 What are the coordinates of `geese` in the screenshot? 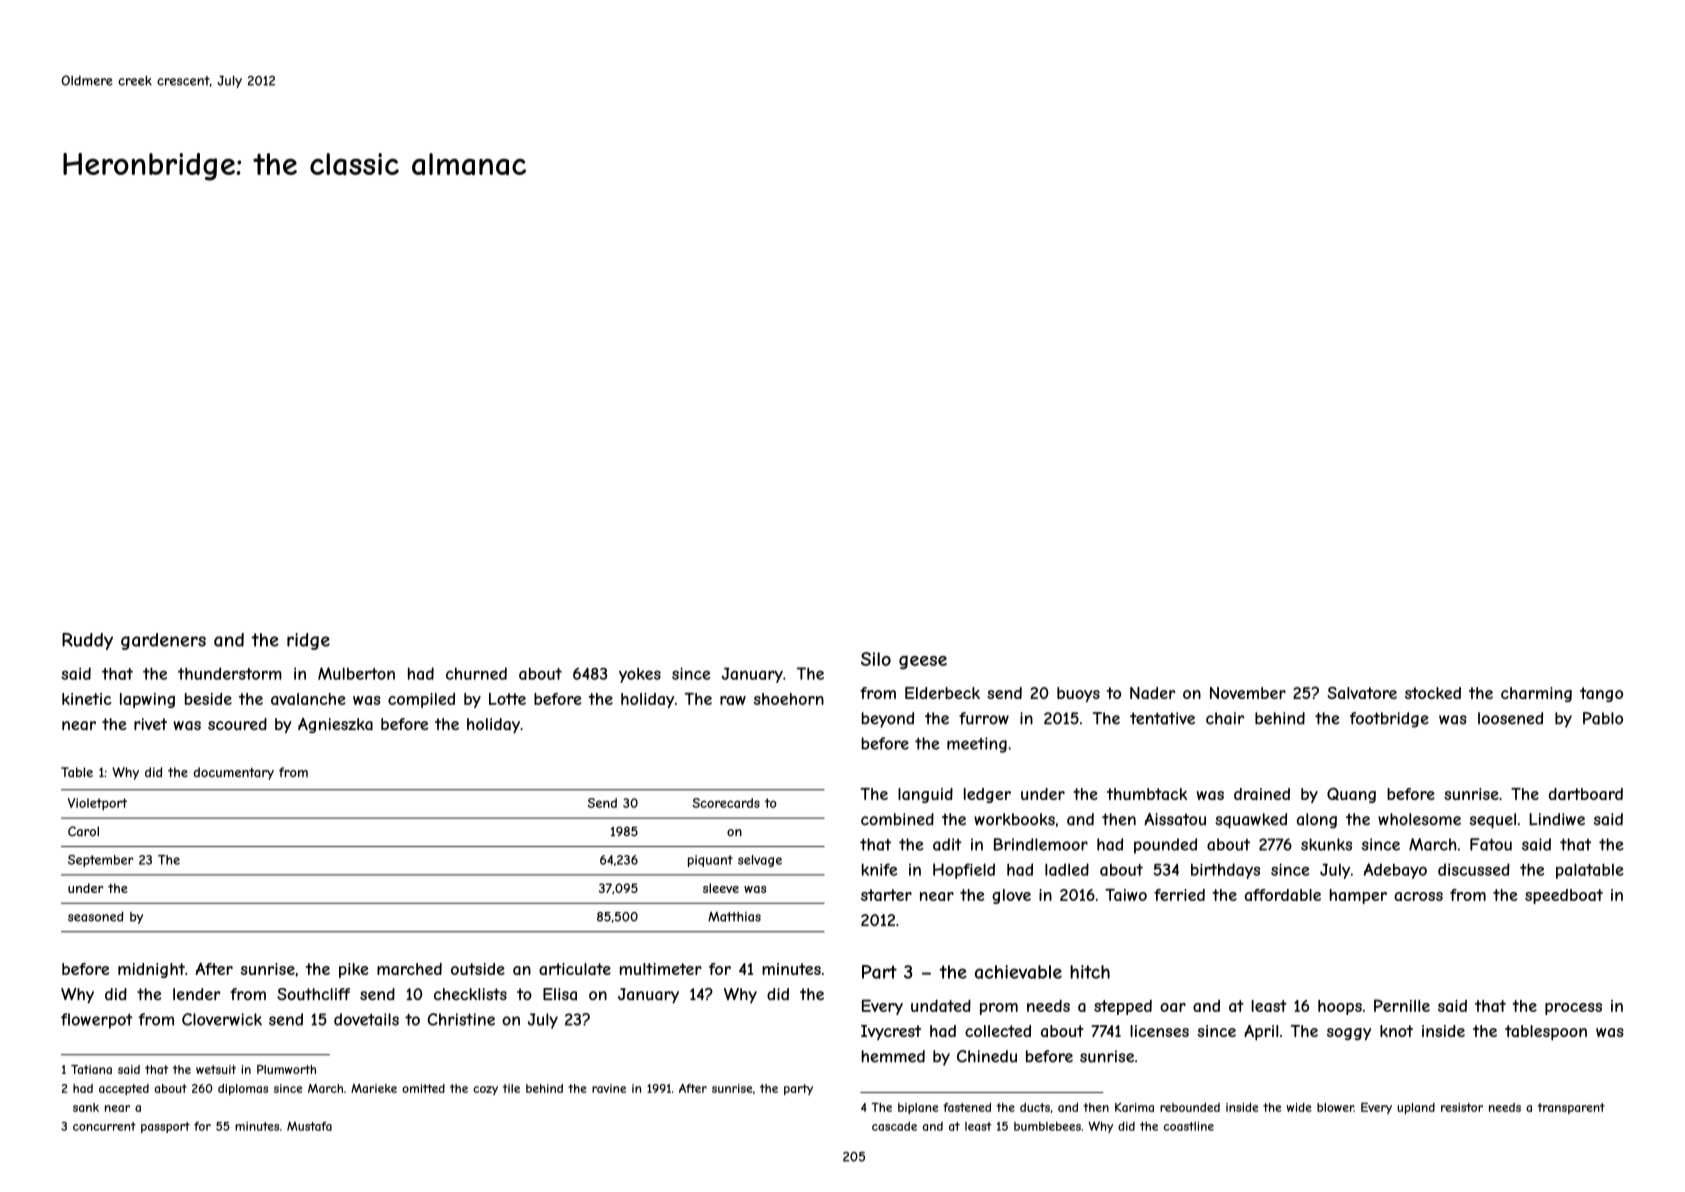 It's located at (923, 662).
